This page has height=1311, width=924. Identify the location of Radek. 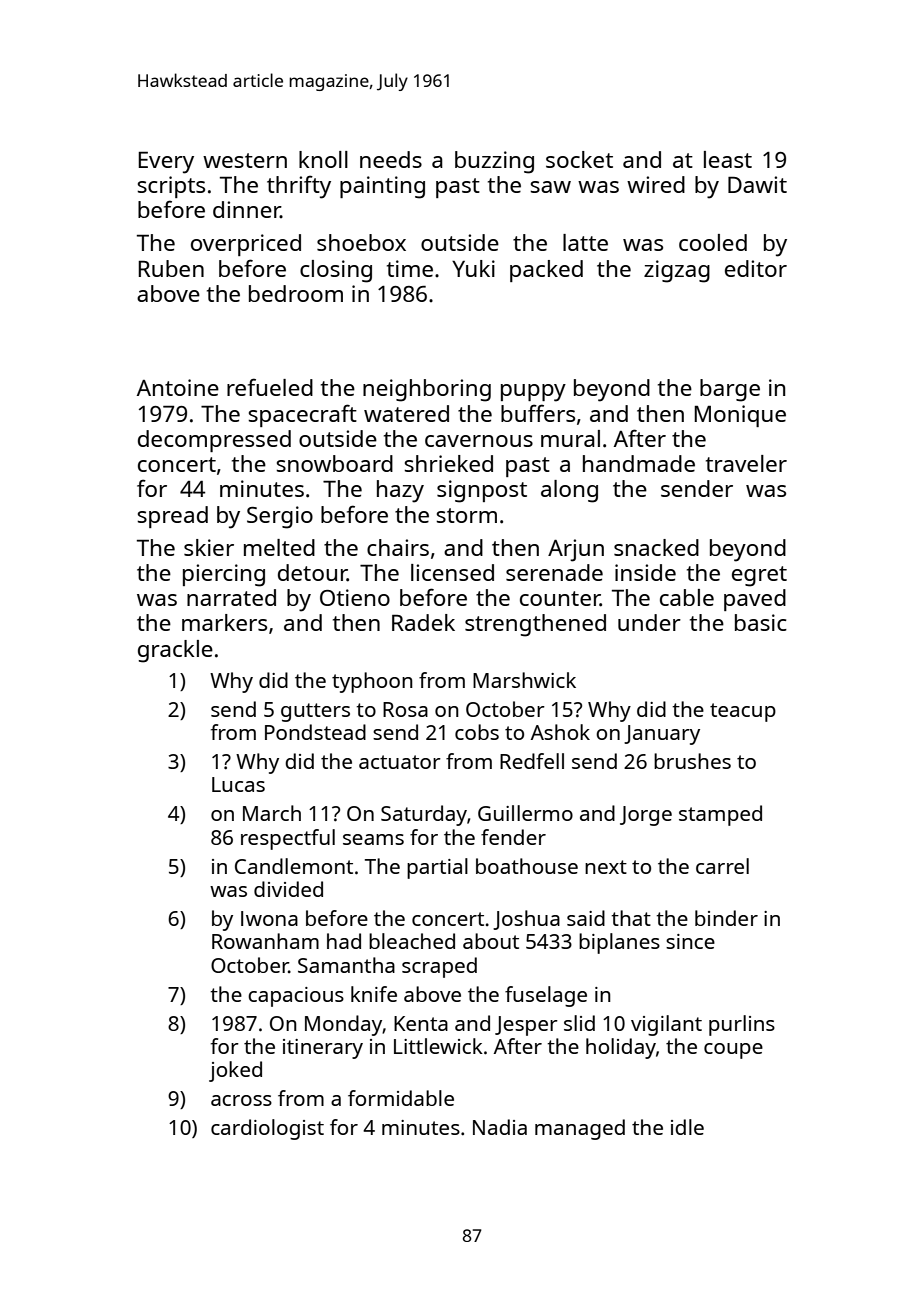
(423, 622).
